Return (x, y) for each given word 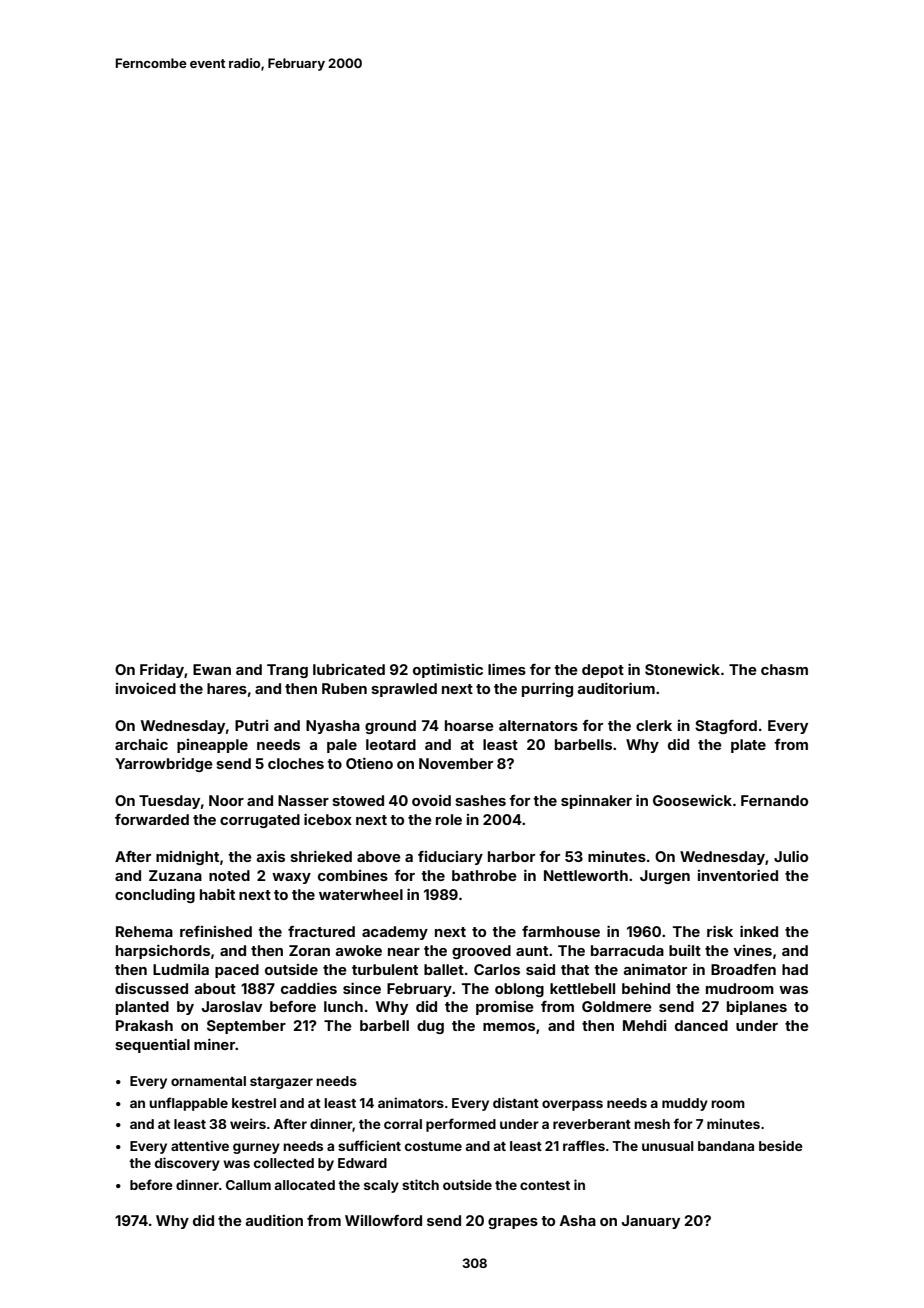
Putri (251, 725)
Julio (791, 856)
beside (781, 1145)
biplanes (757, 1007)
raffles (584, 1145)
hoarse (469, 725)
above (379, 856)
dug (430, 1027)
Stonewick (682, 669)
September (246, 1027)
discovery (187, 1164)
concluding (155, 896)
